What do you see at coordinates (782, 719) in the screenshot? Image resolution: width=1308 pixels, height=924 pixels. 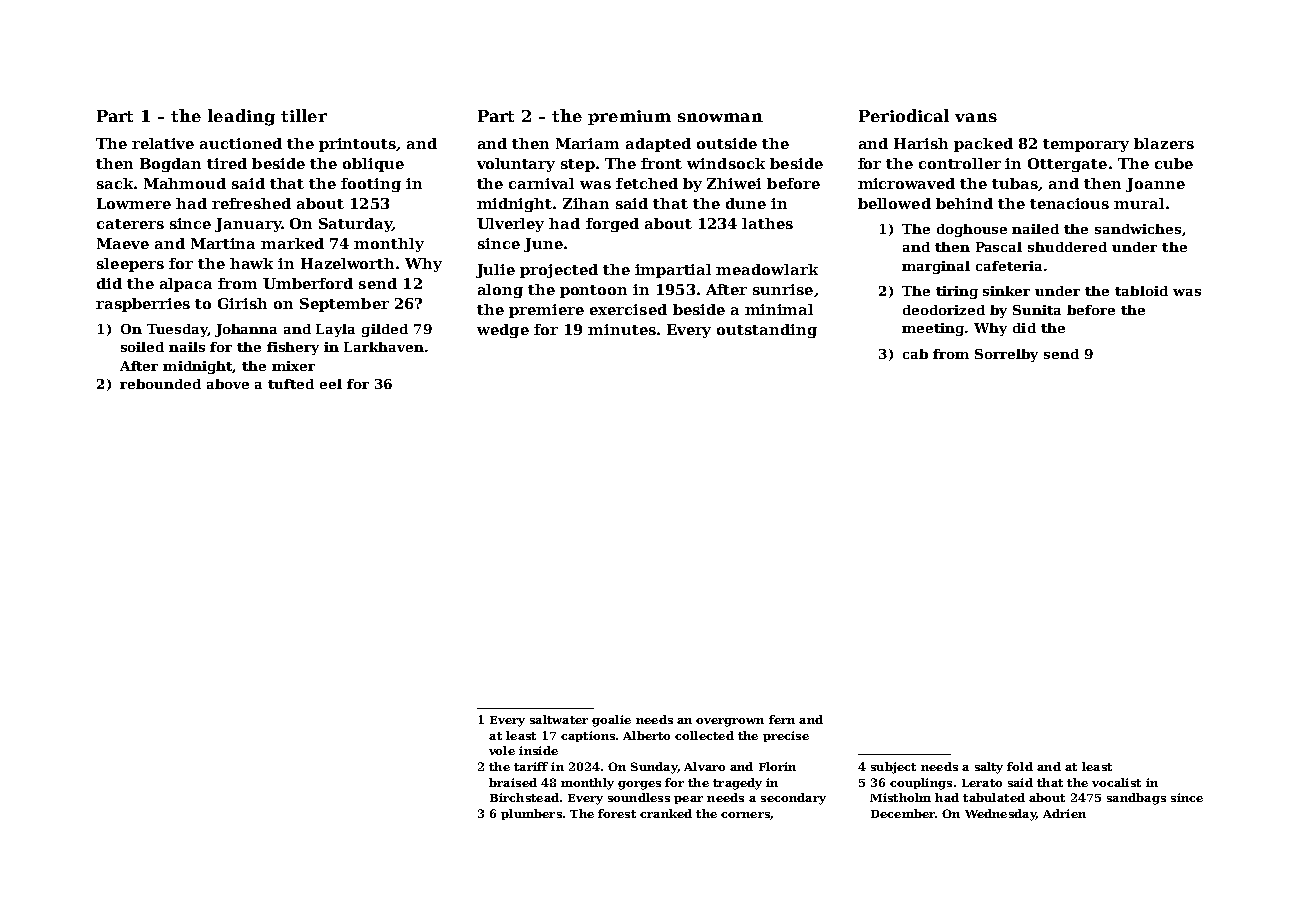 I see `fern` at bounding box center [782, 719].
